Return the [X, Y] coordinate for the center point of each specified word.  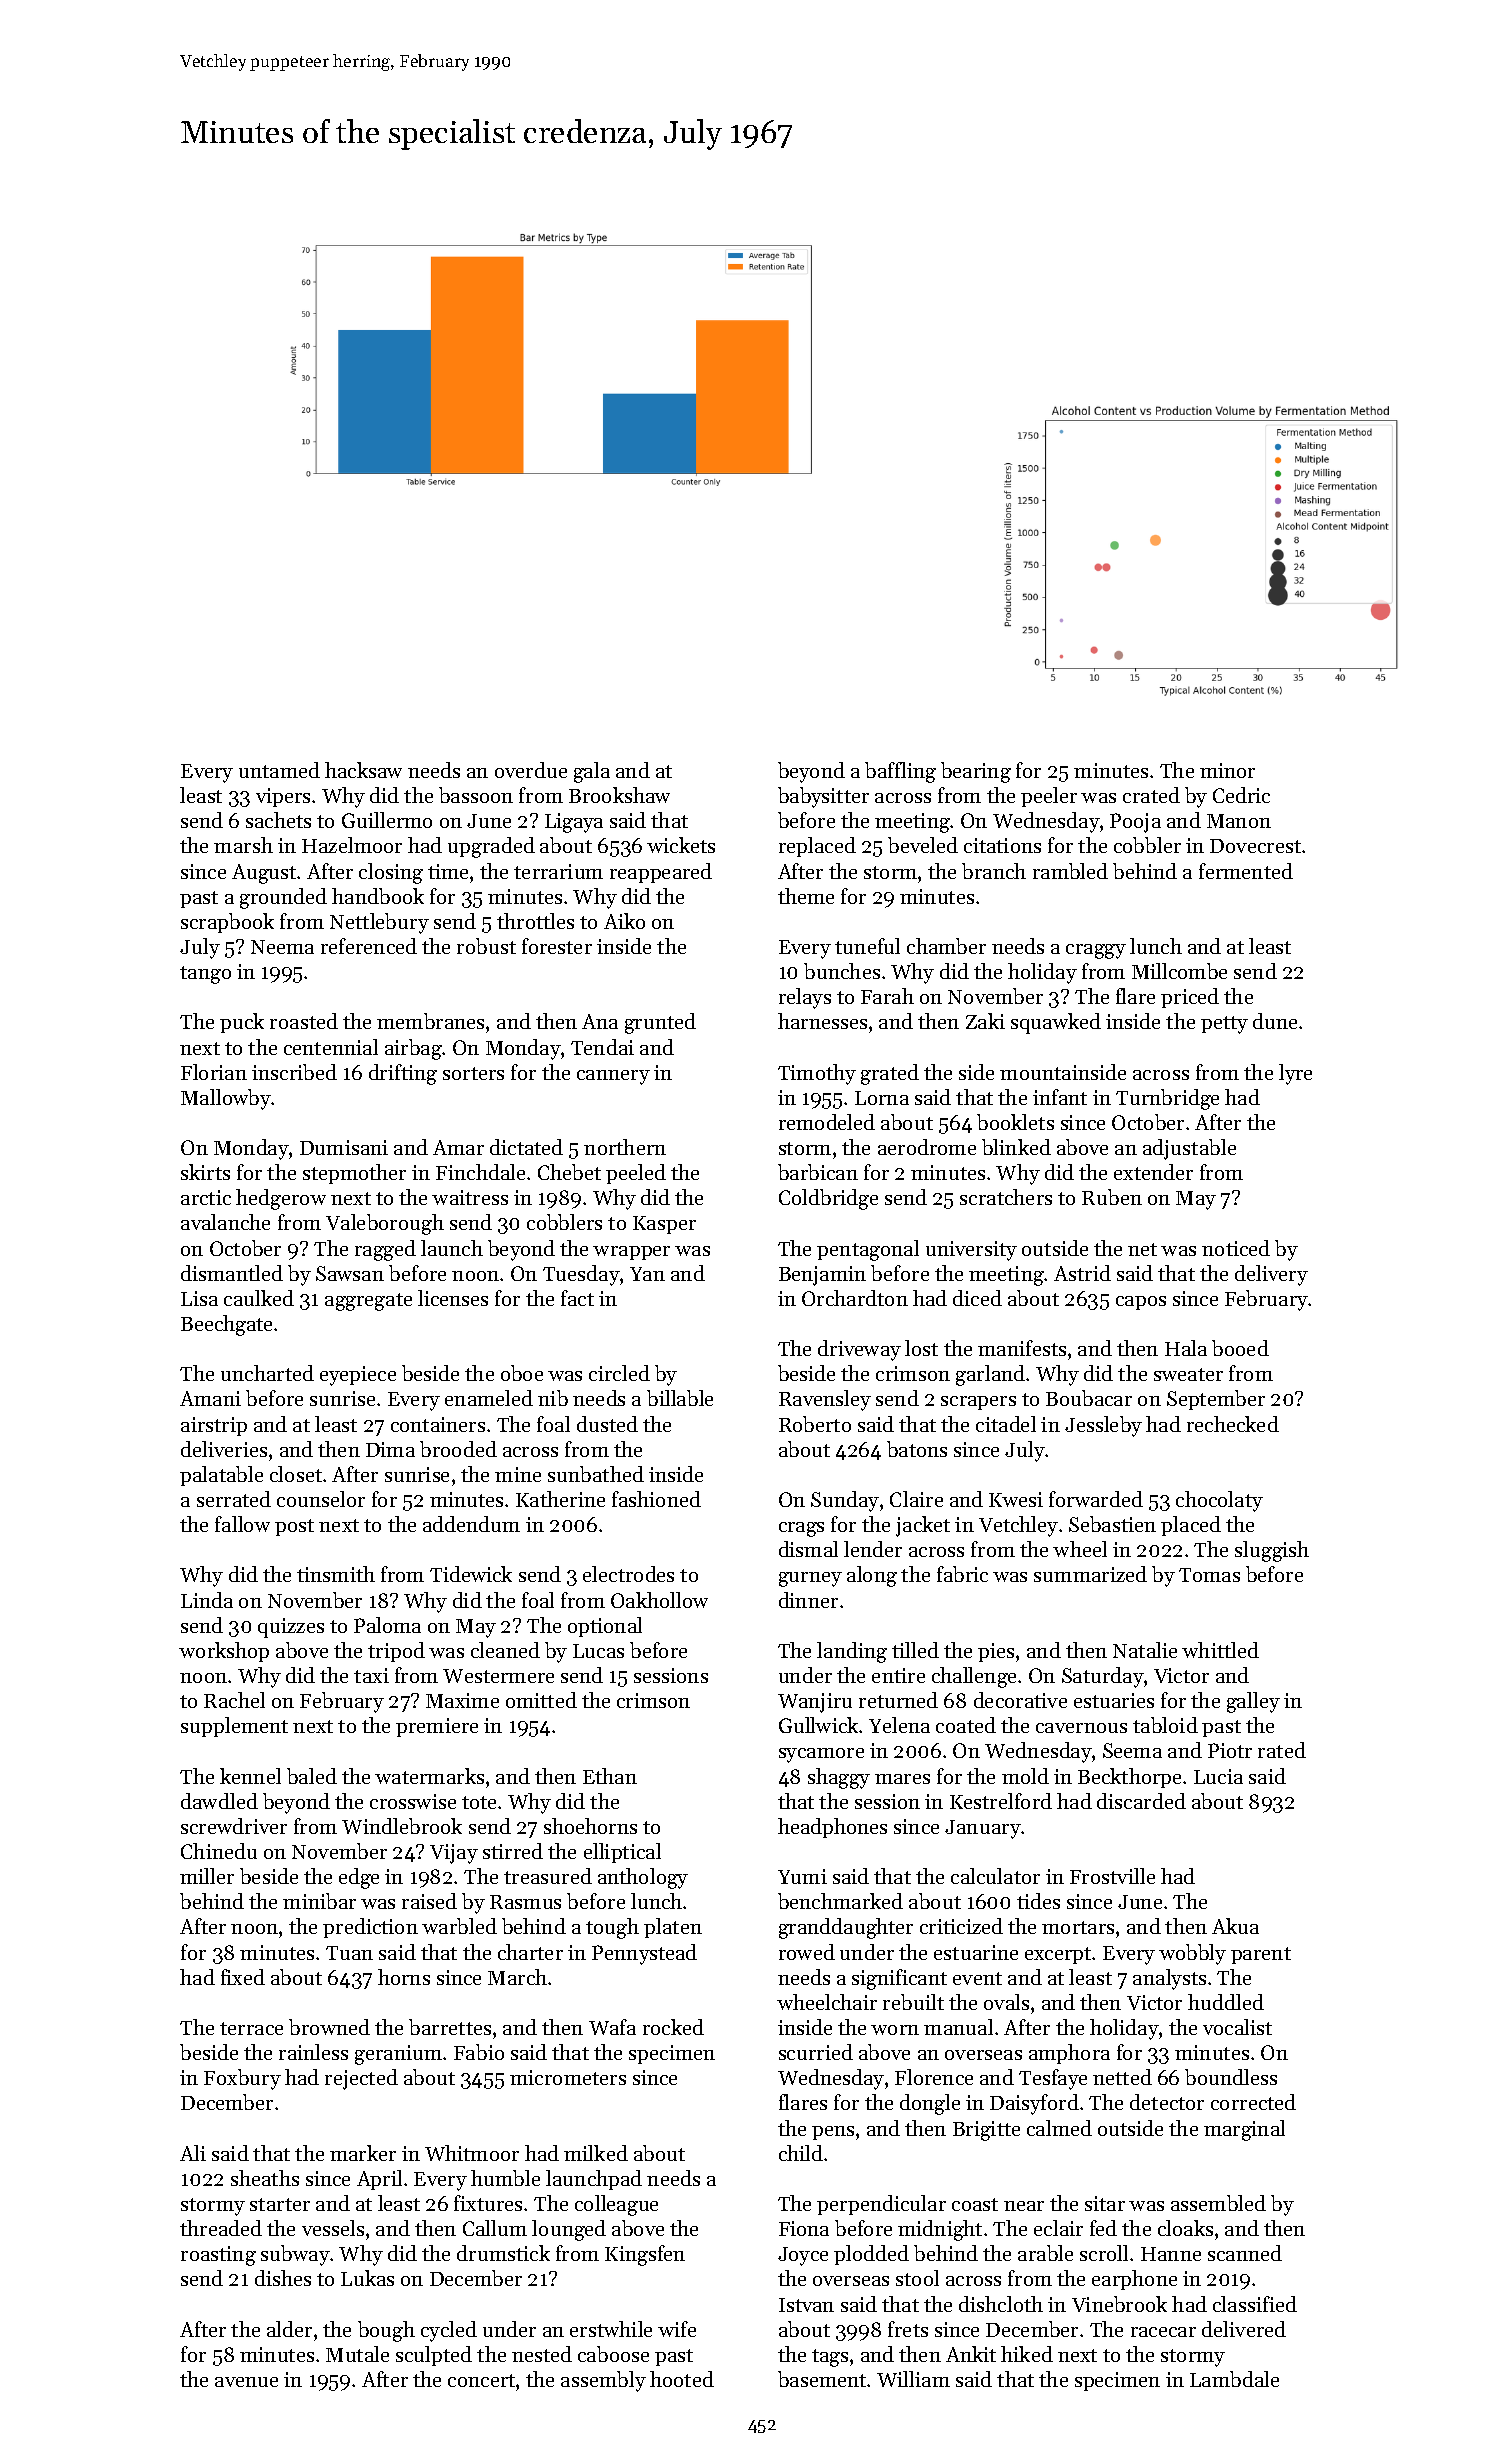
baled [312, 1776]
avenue [246, 2382]
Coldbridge [828, 1199]
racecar [1163, 2332]
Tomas [1209, 1575]
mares [902, 1779]
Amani [210, 1398]
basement [822, 2379]
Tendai [602, 1047]
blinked [1016, 1147]
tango [205, 975]
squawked [1056, 1023]
